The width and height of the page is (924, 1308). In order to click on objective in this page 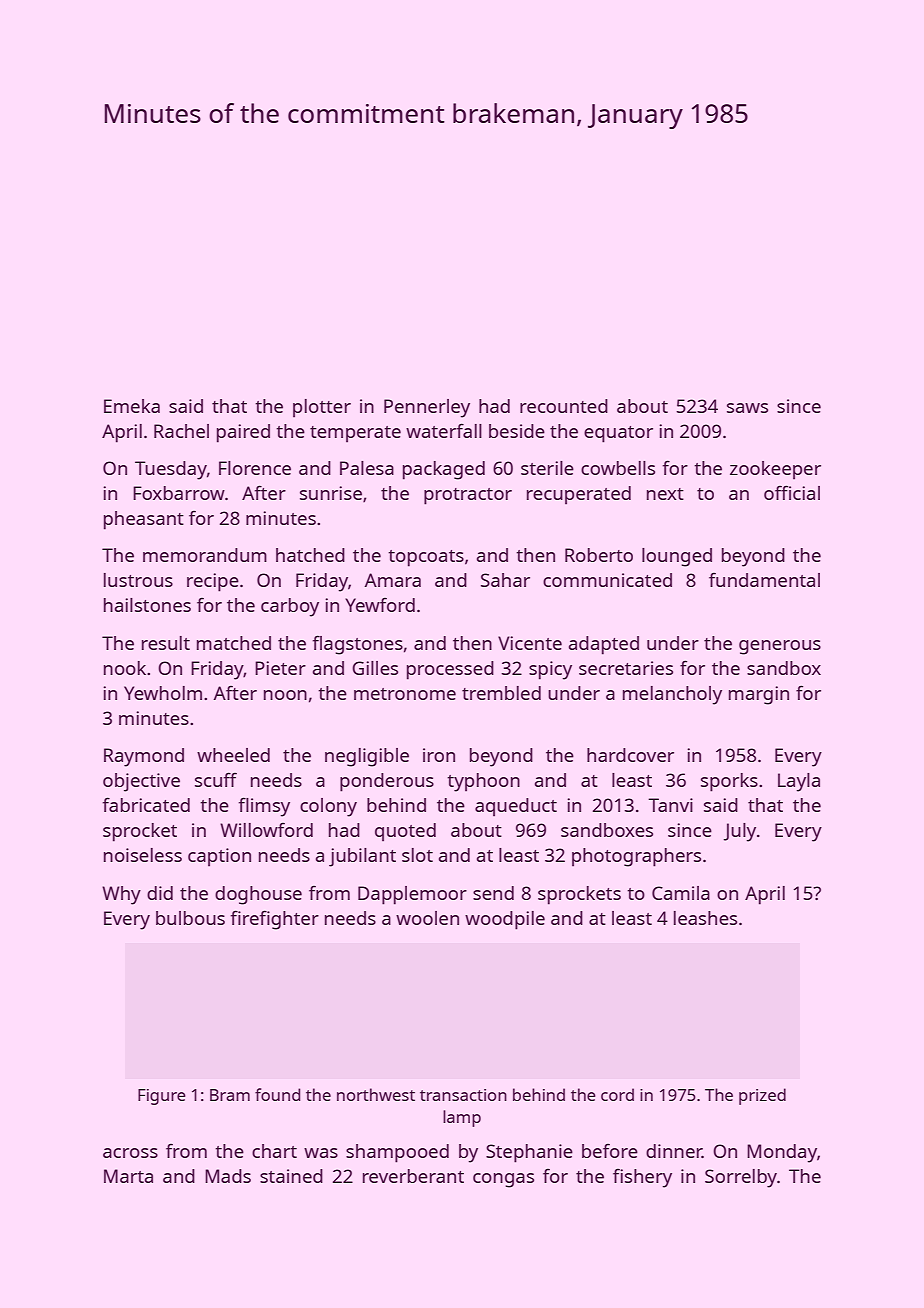, I will do `click(141, 782)`.
